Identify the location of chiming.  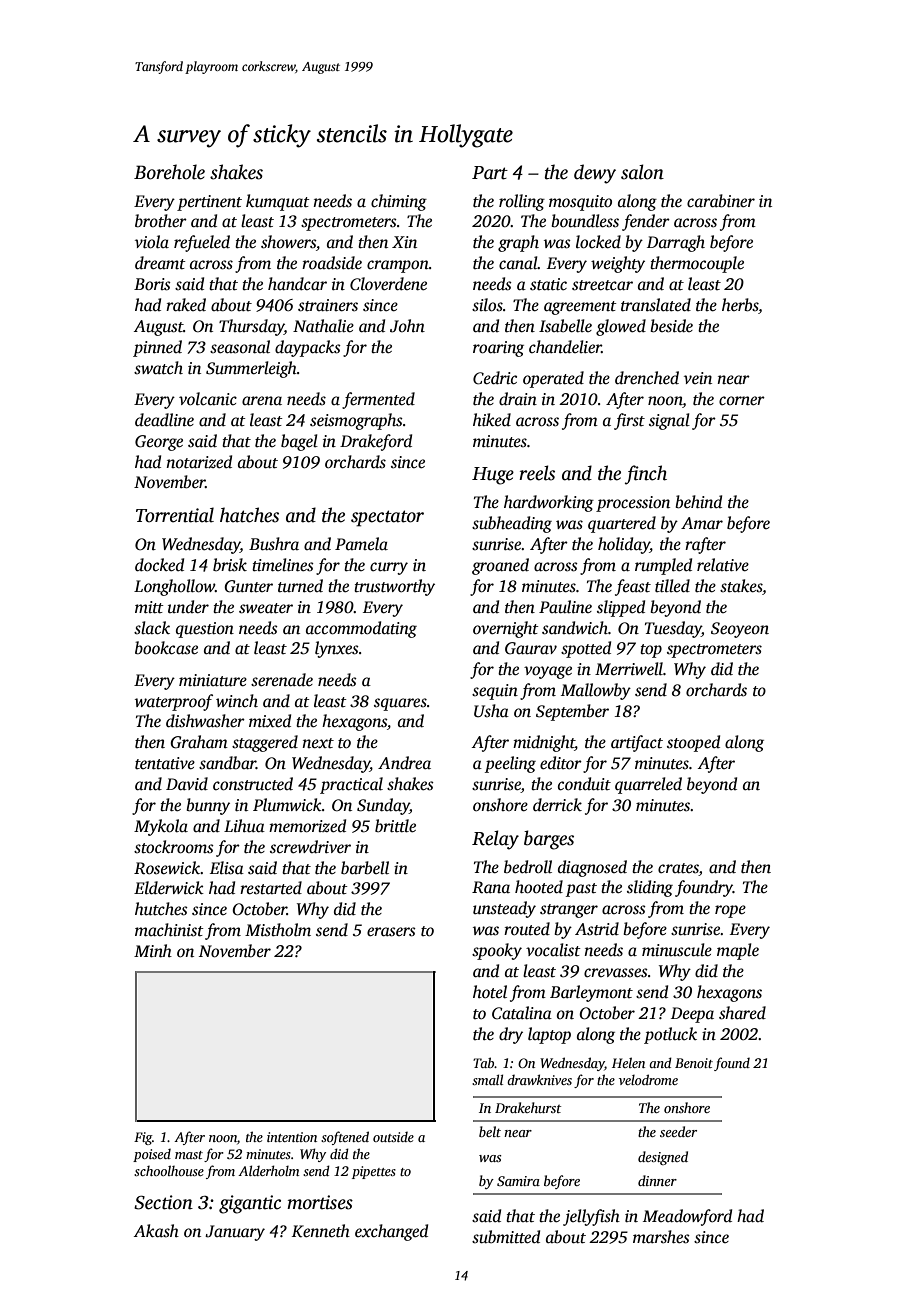
(399, 202).
